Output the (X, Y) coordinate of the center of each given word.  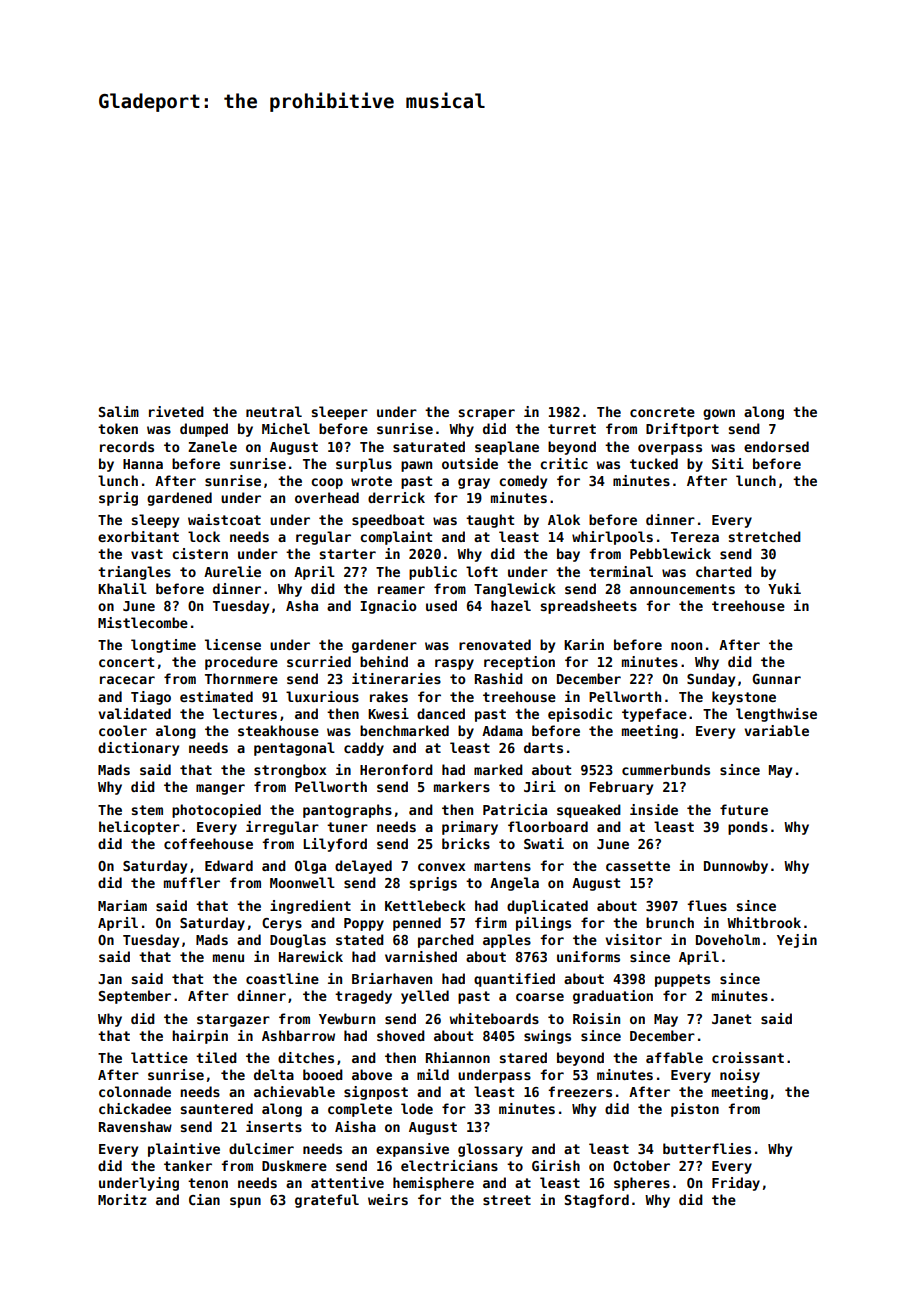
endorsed (776, 446)
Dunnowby (736, 867)
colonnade (135, 1091)
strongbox (290, 771)
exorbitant (138, 536)
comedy (523, 482)
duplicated (547, 907)
